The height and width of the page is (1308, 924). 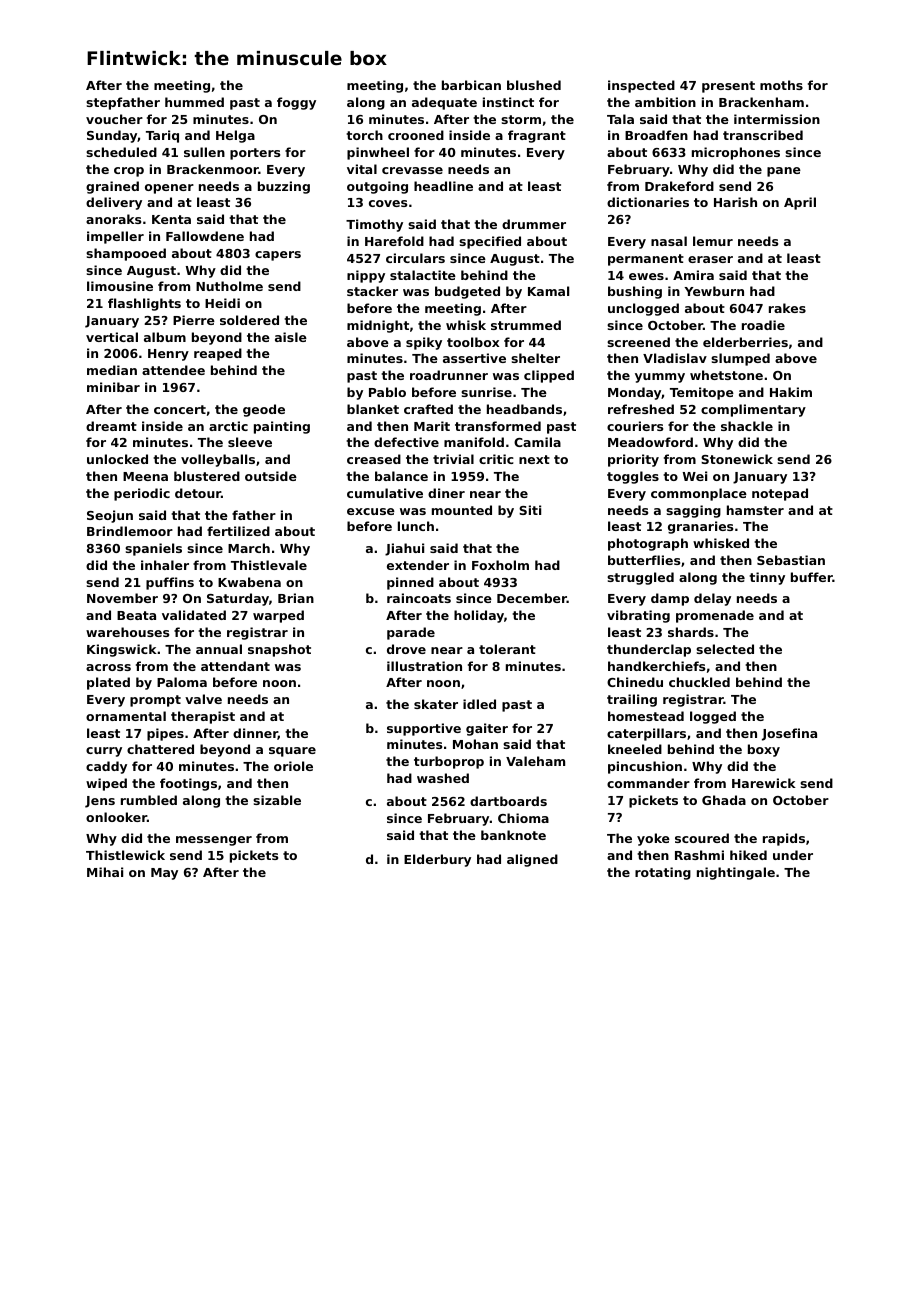 I want to click on messenger, so click(x=214, y=841).
